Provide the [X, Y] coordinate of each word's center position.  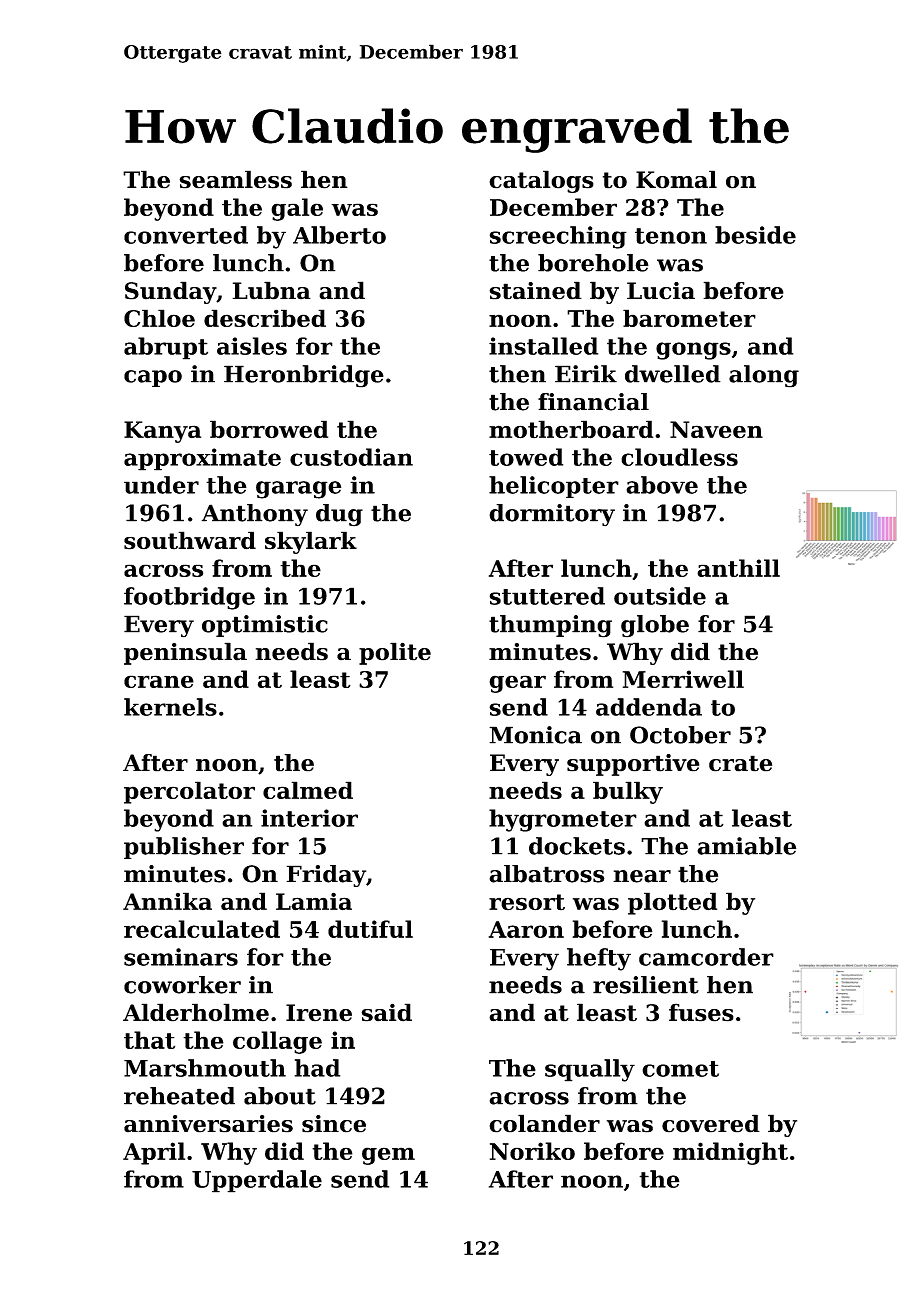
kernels [170, 707]
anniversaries [208, 1124]
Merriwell [683, 679]
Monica [535, 735]
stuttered [547, 596]
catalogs [541, 181]
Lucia [661, 291]
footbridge [189, 598]
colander [544, 1123]
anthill [738, 568]
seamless [235, 179]
